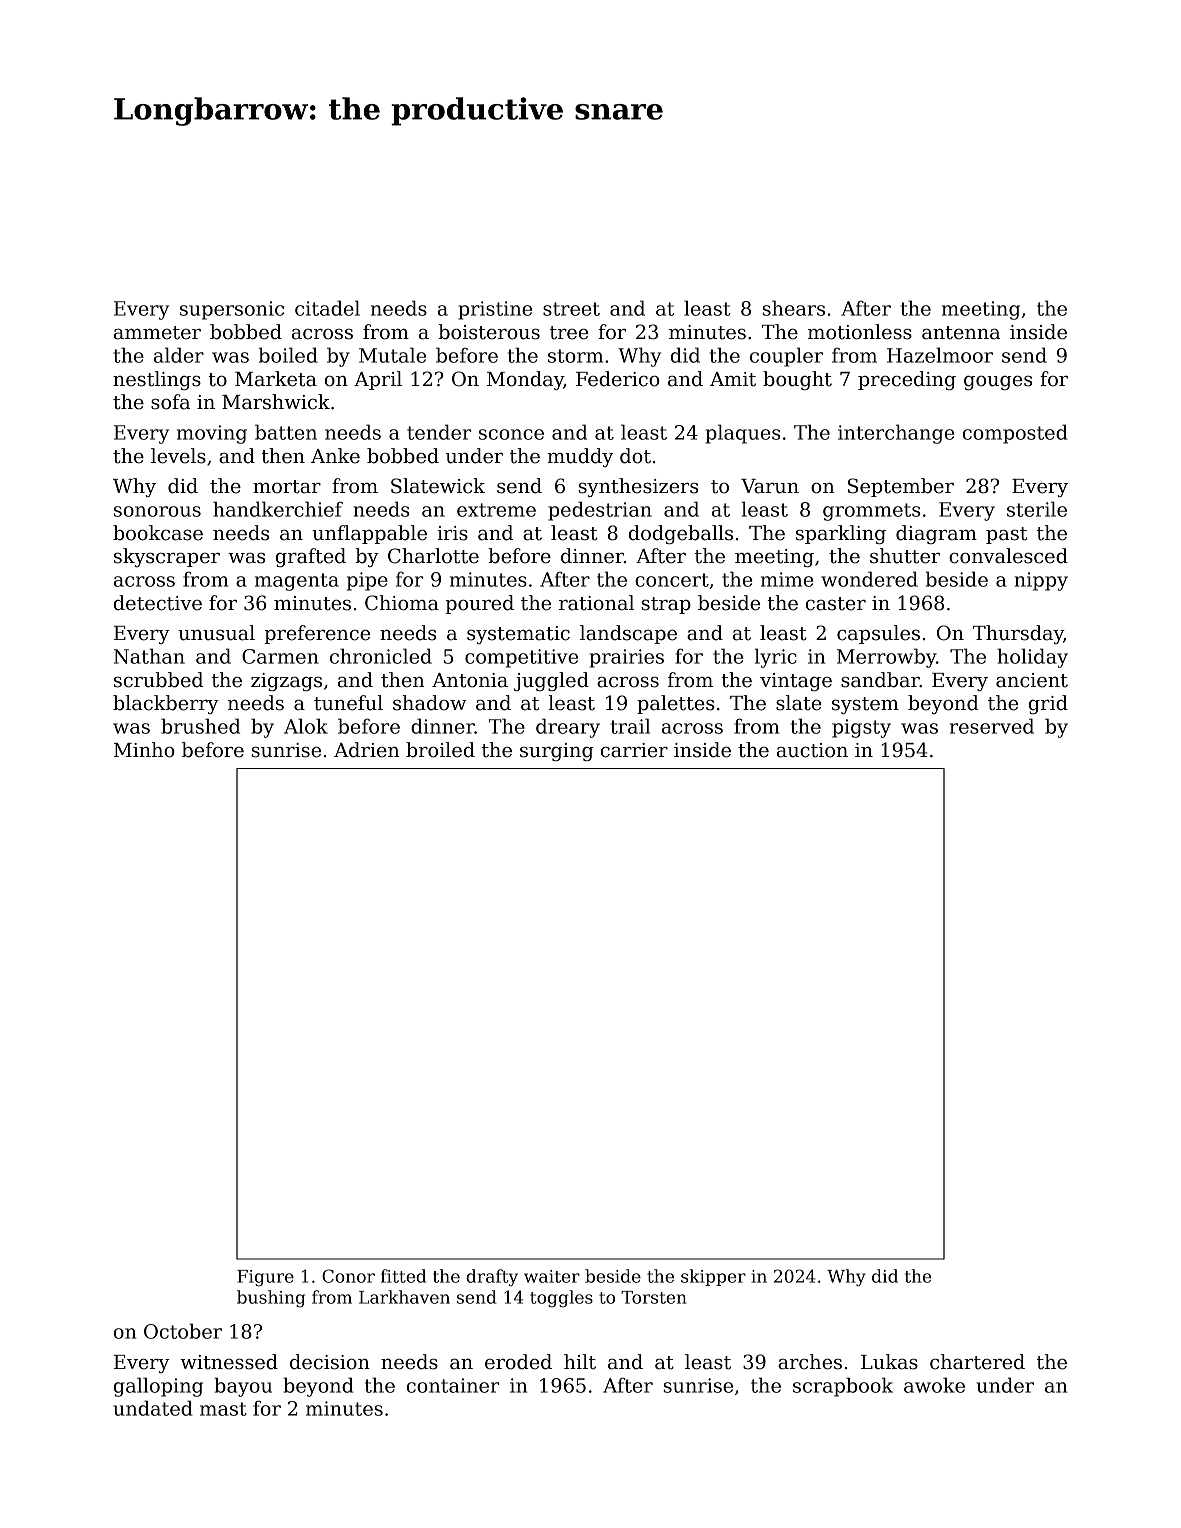 This image has height=1528, width=1181. I want to click on Figure, so click(265, 1278).
